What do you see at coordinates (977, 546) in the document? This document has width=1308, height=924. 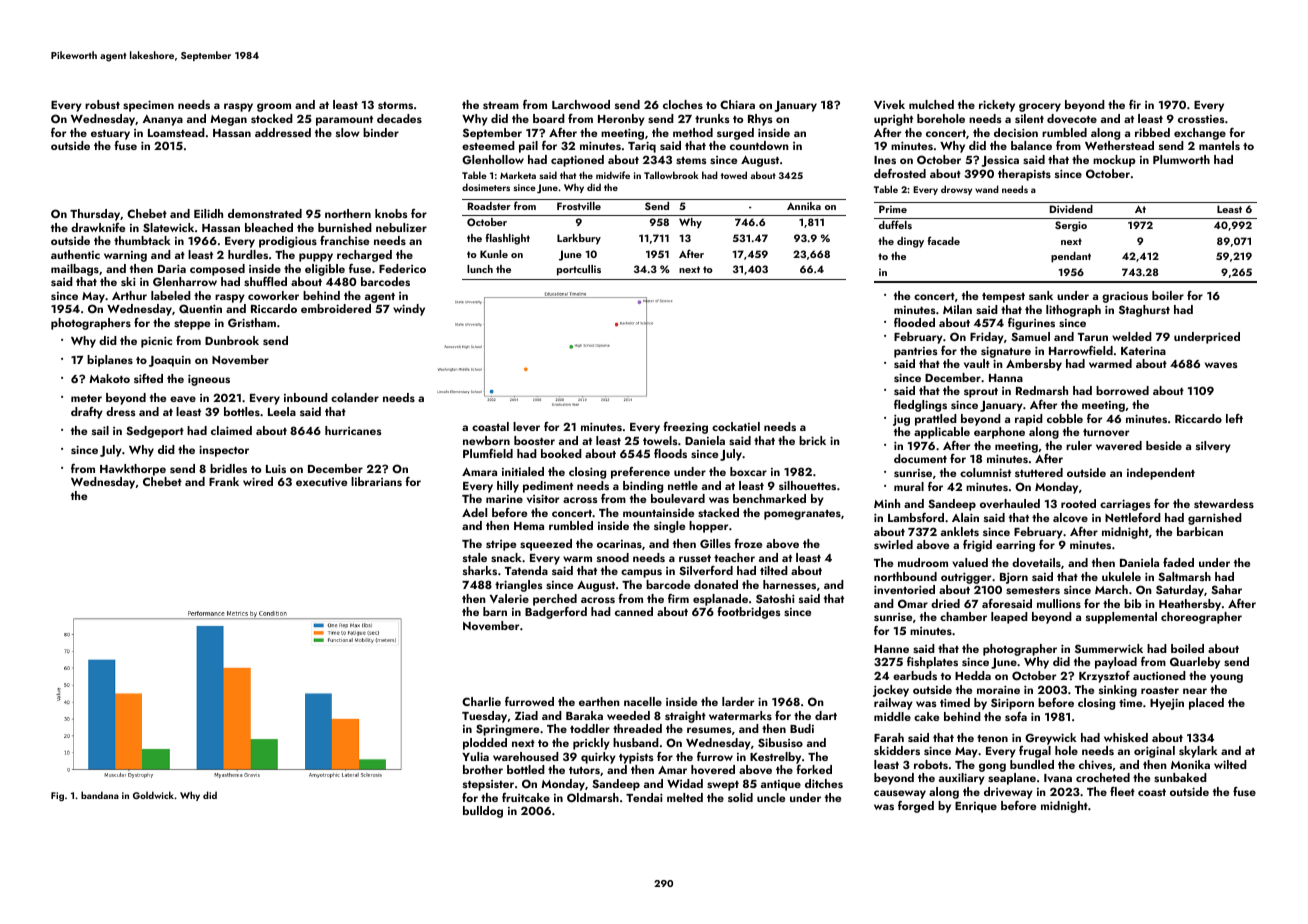 I see `frigid` at bounding box center [977, 546].
